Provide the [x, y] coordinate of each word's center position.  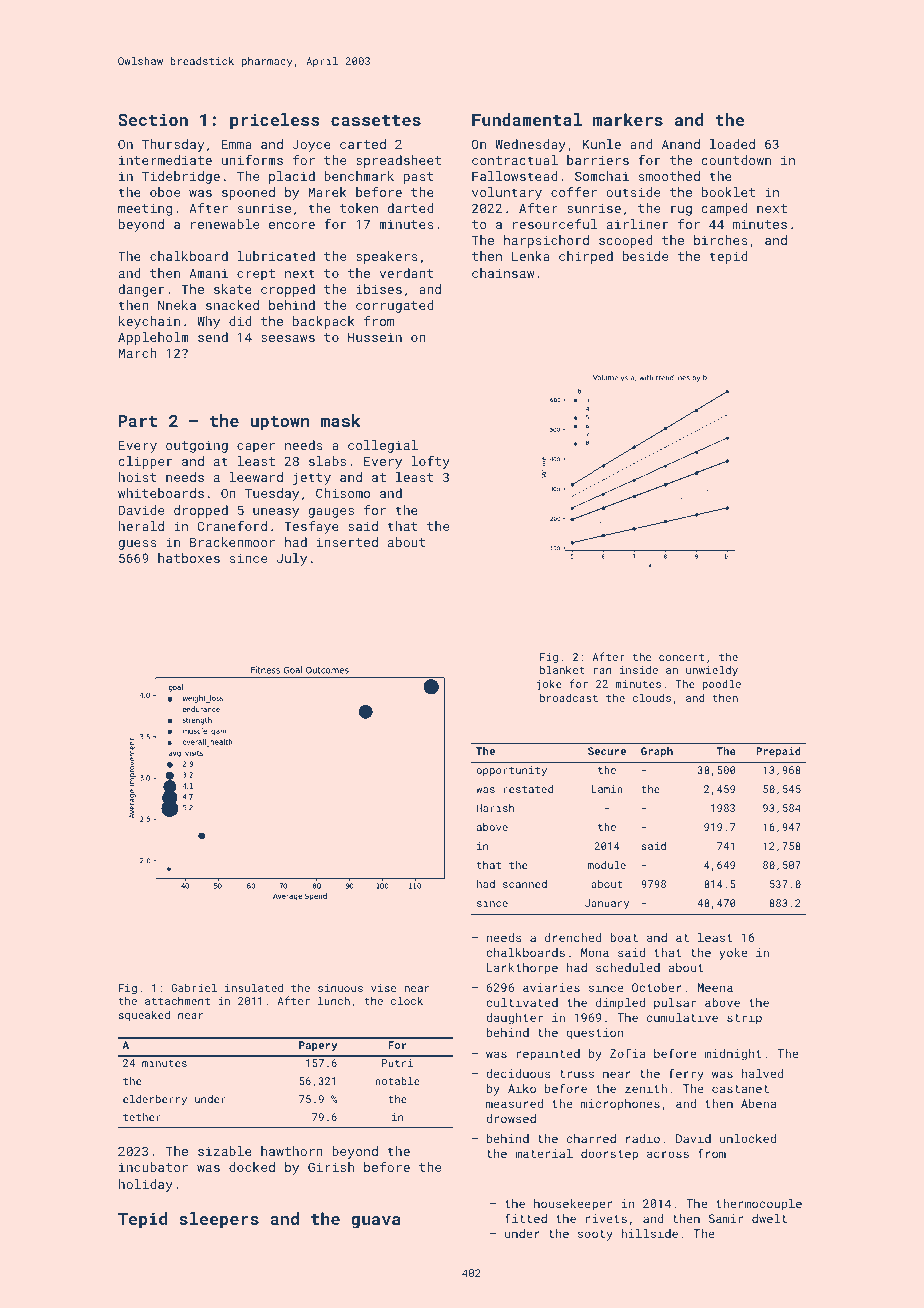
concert [681, 657]
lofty [431, 462]
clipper [145, 462]
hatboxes [189, 558]
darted [410, 208]
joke [549, 685]
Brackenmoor [232, 542]
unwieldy [712, 671]
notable [397, 1081]
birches [721, 240]
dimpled [620, 1004]
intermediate [165, 160]
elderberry [155, 1100]
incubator [153, 1167]
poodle [721, 684]
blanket [562, 669]
